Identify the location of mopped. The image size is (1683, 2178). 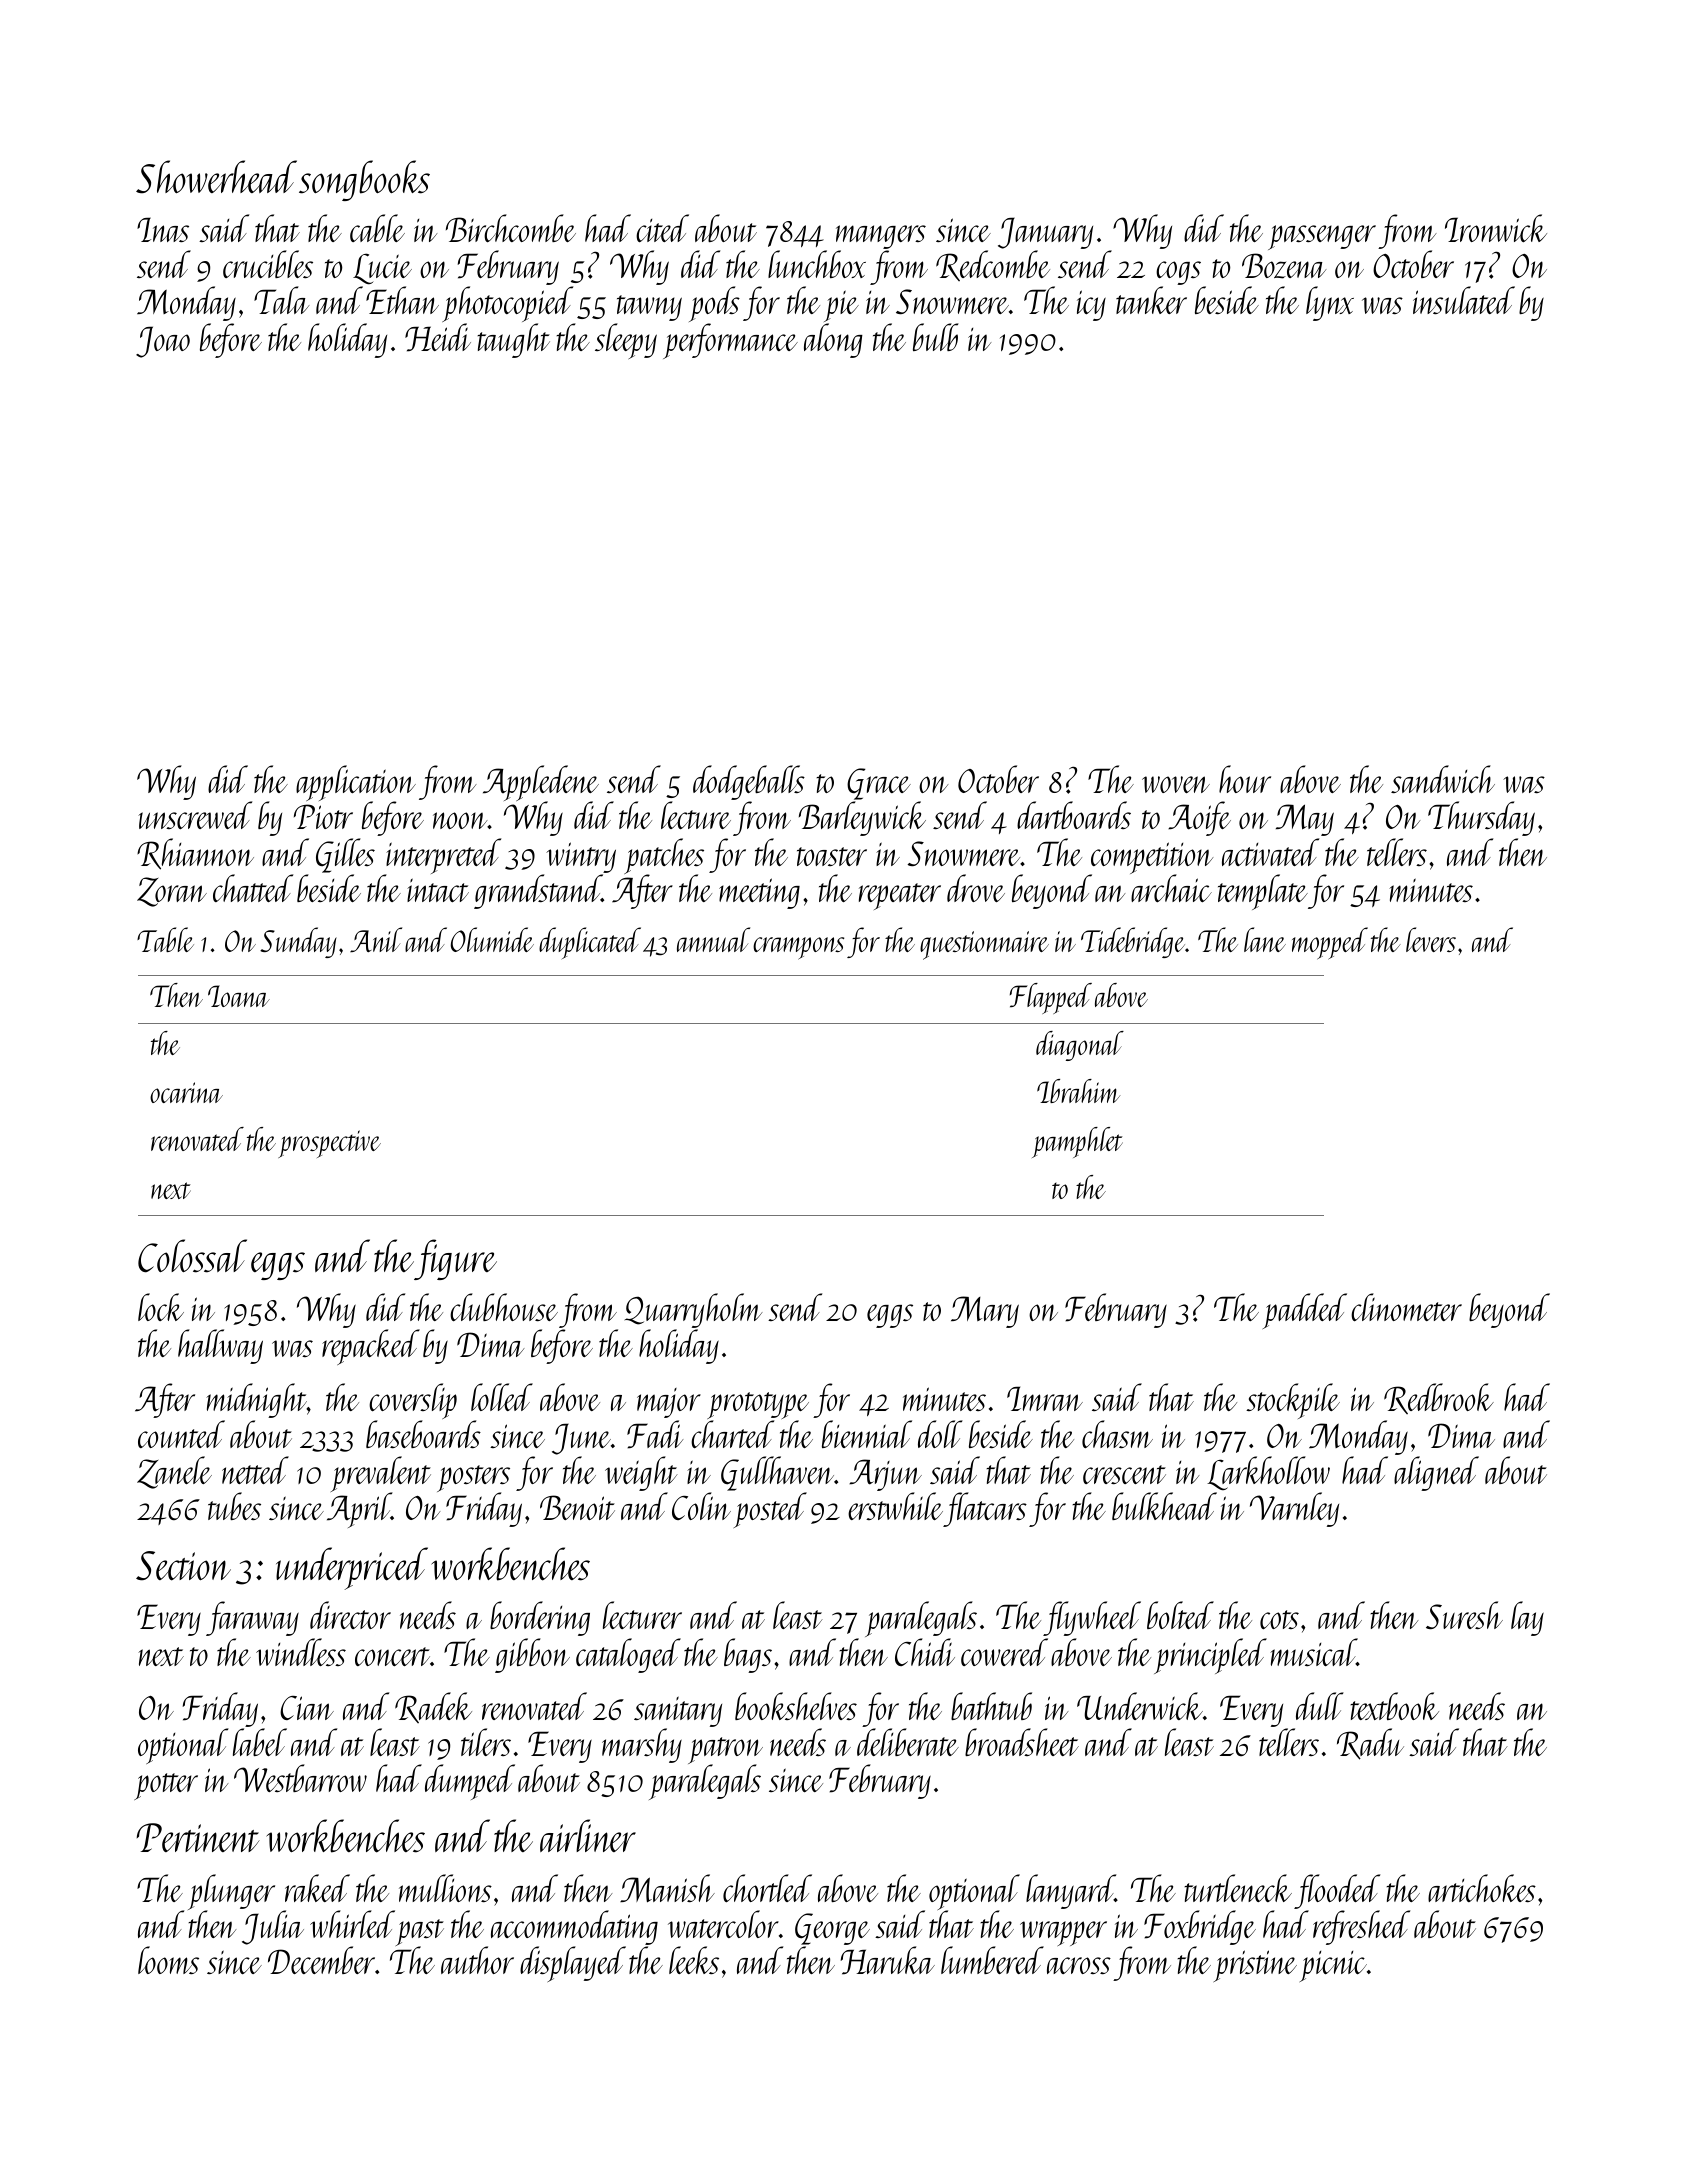
(1330, 943).
